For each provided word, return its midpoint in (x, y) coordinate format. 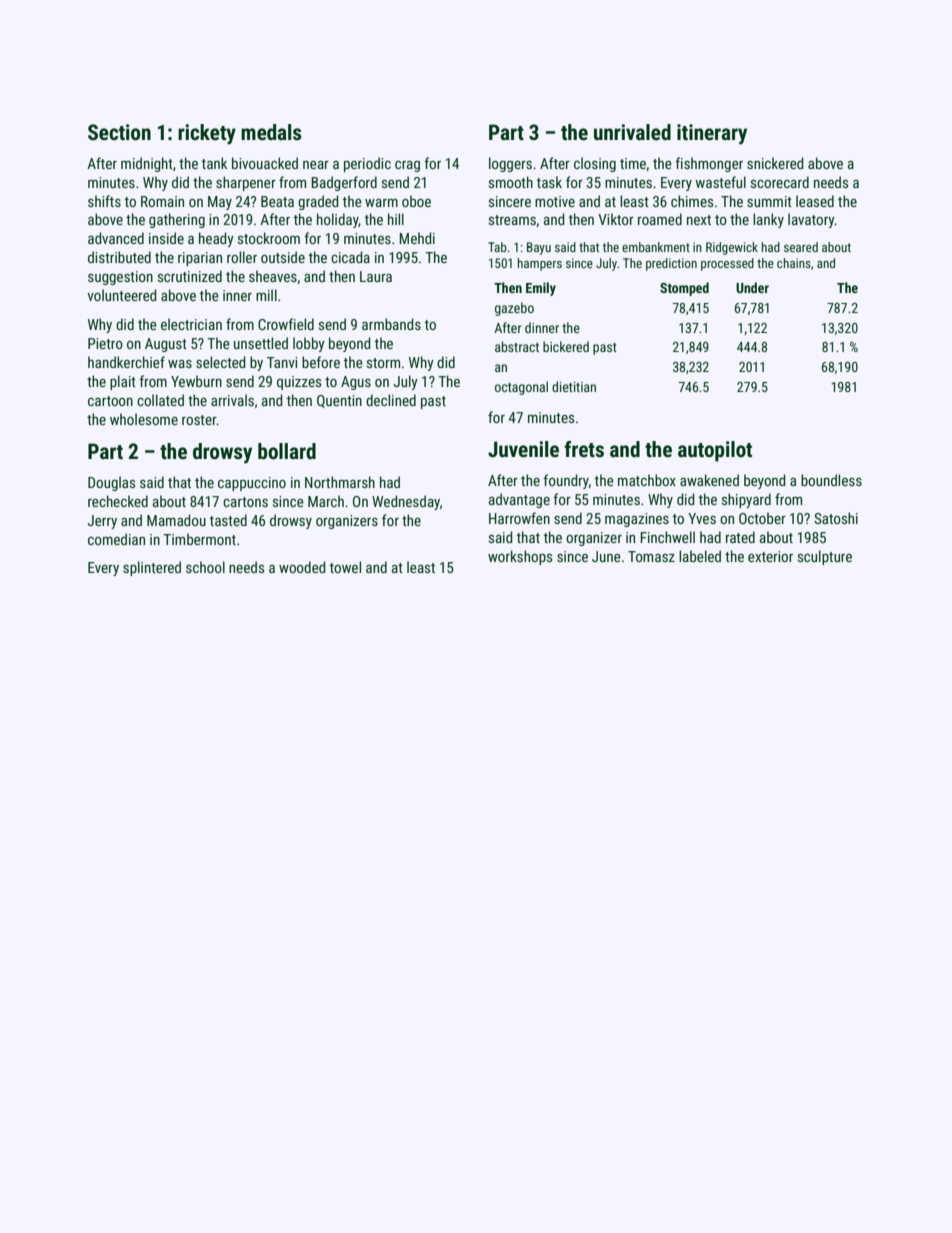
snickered (775, 163)
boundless (831, 480)
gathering (177, 220)
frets (584, 449)
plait (123, 382)
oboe (416, 201)
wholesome (144, 419)
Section (119, 132)
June (606, 556)
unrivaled (632, 132)
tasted (228, 520)
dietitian (574, 386)
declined (391, 400)
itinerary (712, 134)
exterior (770, 556)
